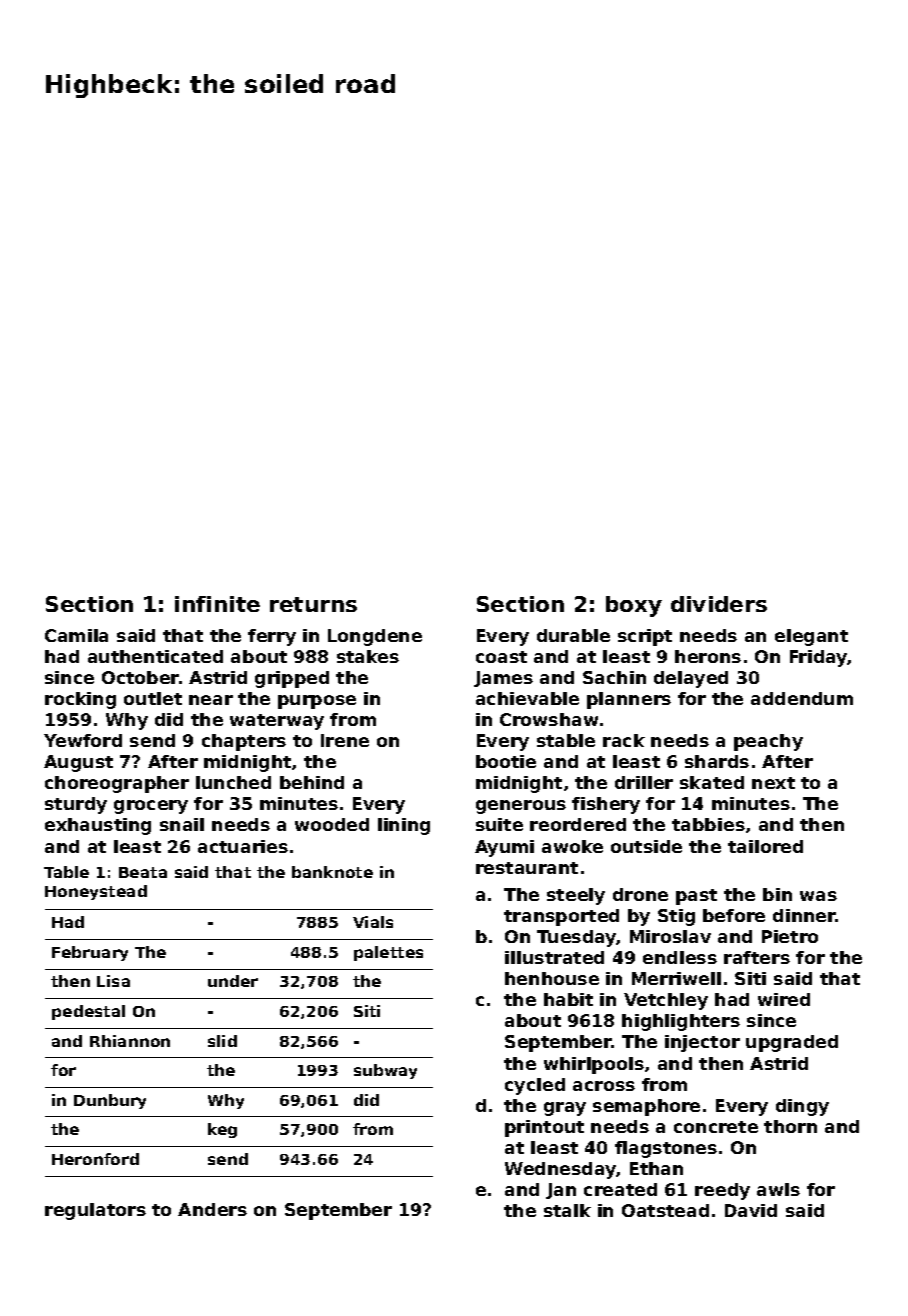 The width and height of the screenshot is (908, 1316). Describe the element at coordinates (95, 1211) in the screenshot. I see `regulators` at that location.
